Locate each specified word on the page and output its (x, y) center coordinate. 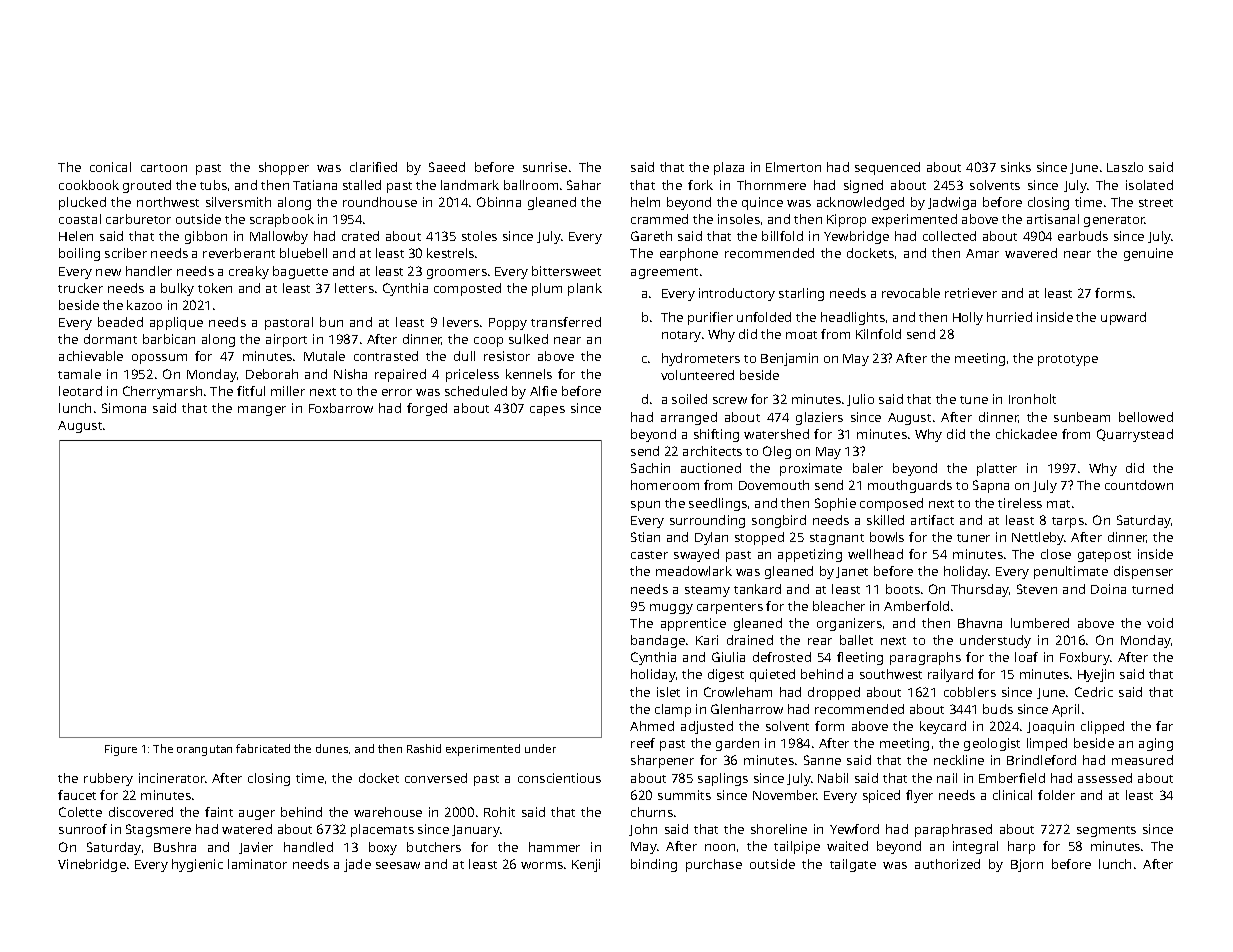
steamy (707, 591)
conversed (436, 778)
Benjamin (789, 359)
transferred (566, 322)
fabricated (263, 748)
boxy (383, 848)
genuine (1148, 254)
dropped (834, 693)
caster (649, 555)
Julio (860, 400)
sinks (1016, 167)
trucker (80, 288)
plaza (729, 168)
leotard (80, 391)
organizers (849, 624)
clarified (373, 167)
